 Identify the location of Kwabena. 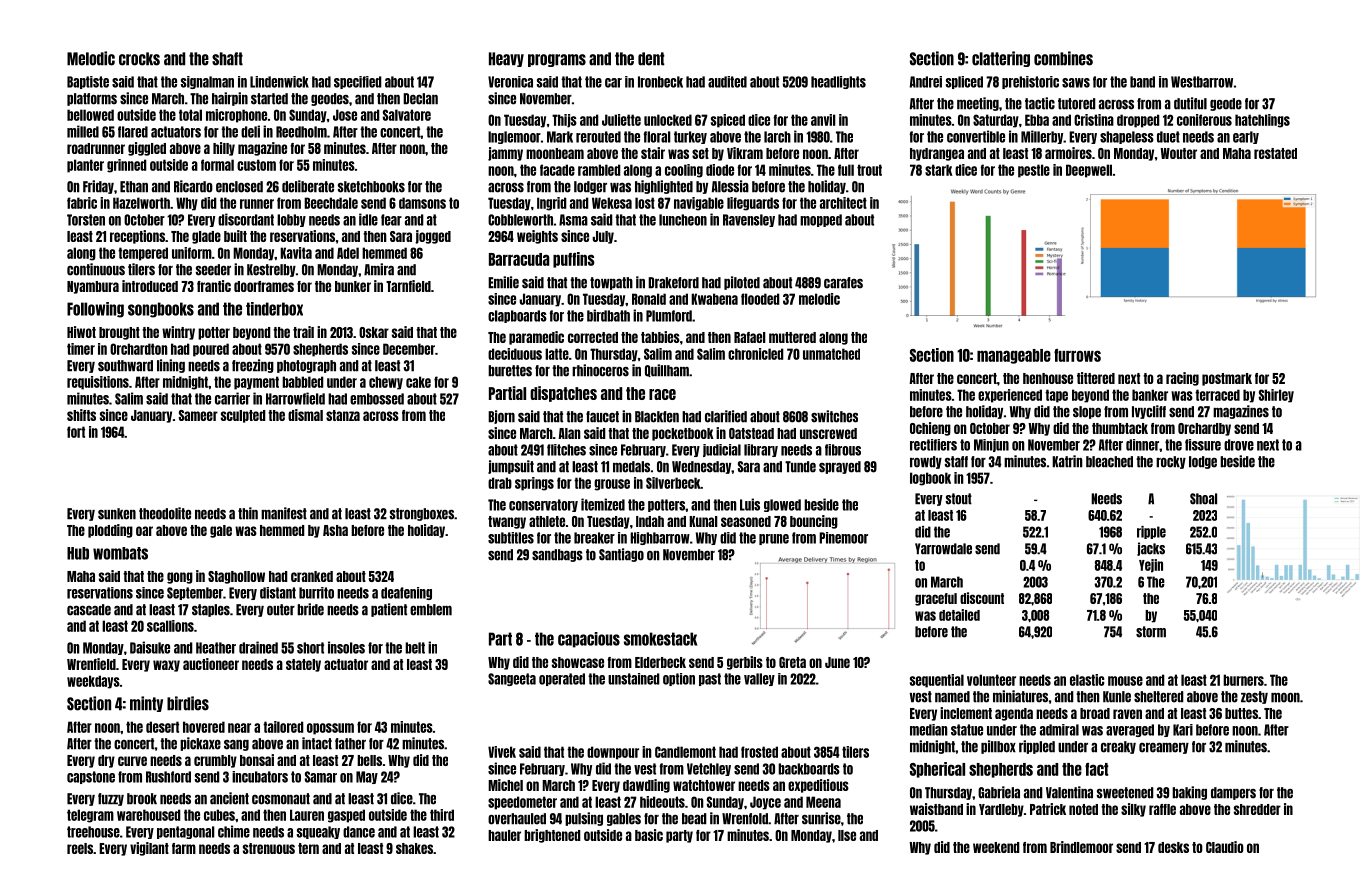
(714, 299).
